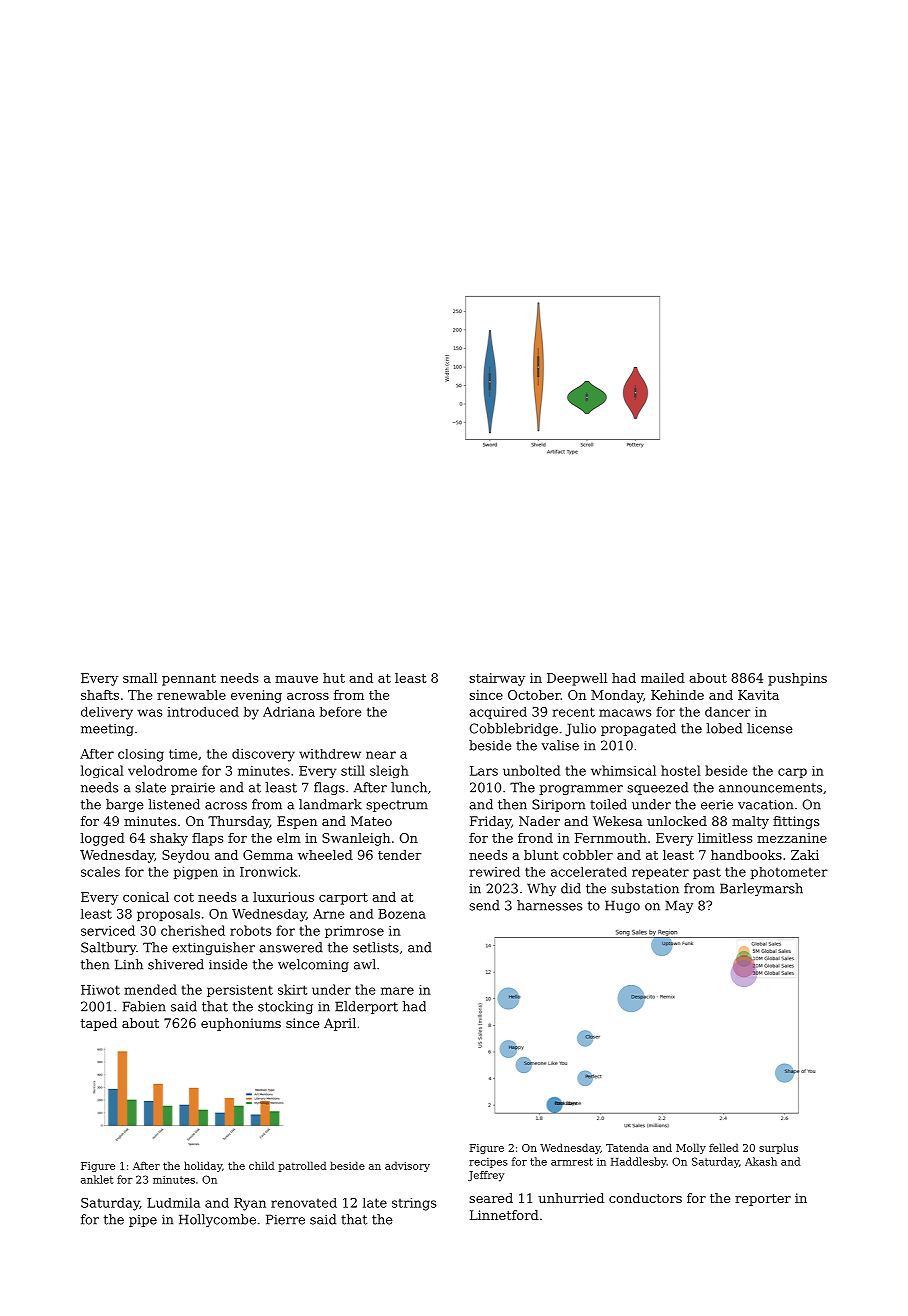 The height and width of the screenshot is (1316, 908). What do you see at coordinates (334, 678) in the screenshot?
I see `hut` at bounding box center [334, 678].
